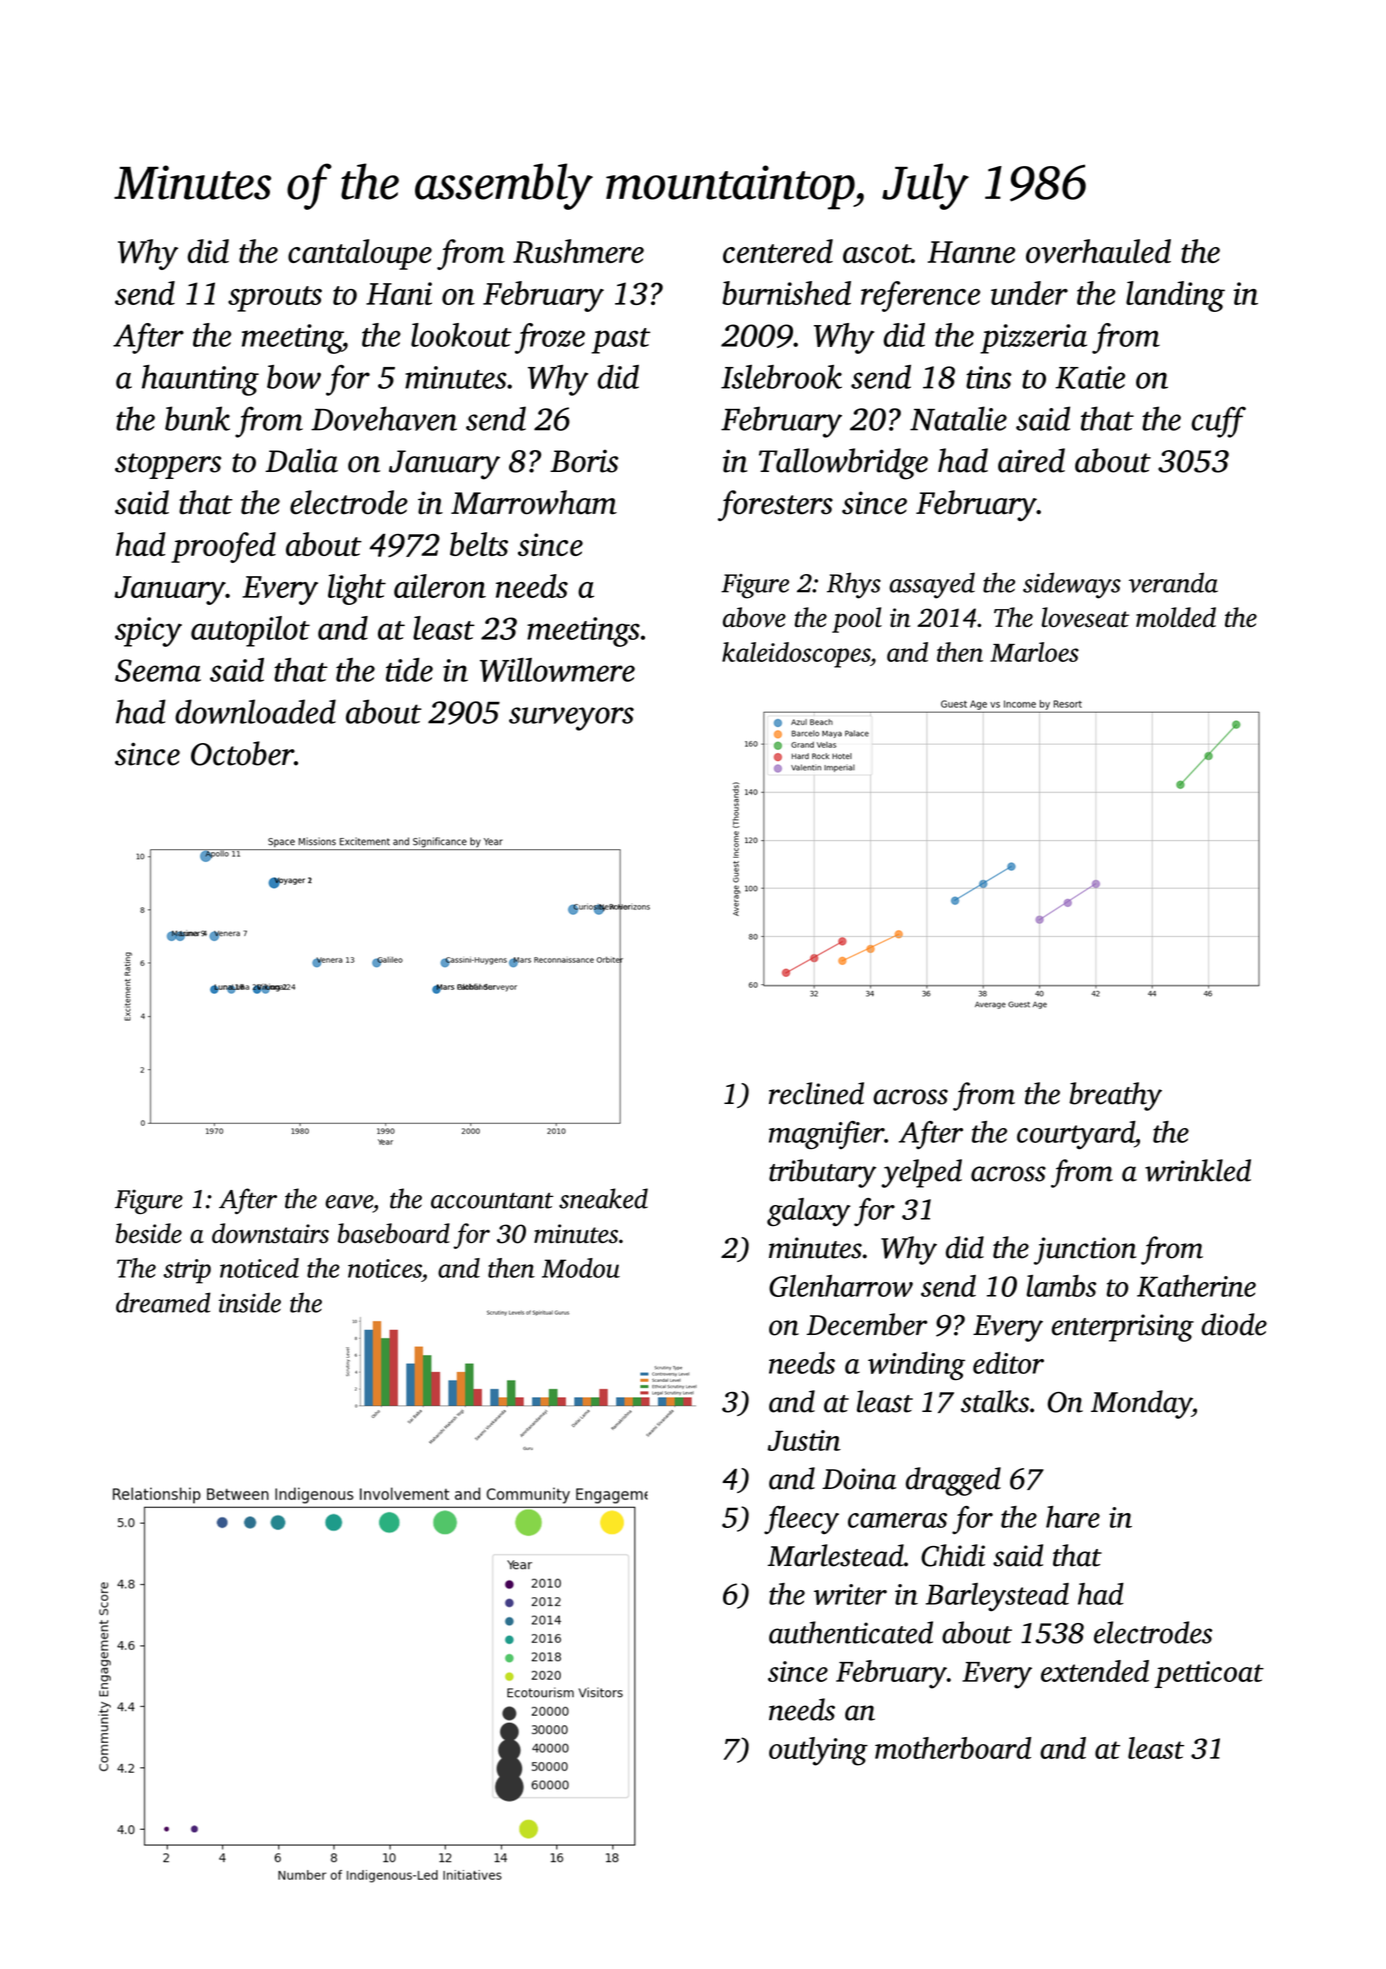 The image size is (1386, 1969). What do you see at coordinates (1115, 1096) in the page?
I see `breathy` at bounding box center [1115, 1096].
